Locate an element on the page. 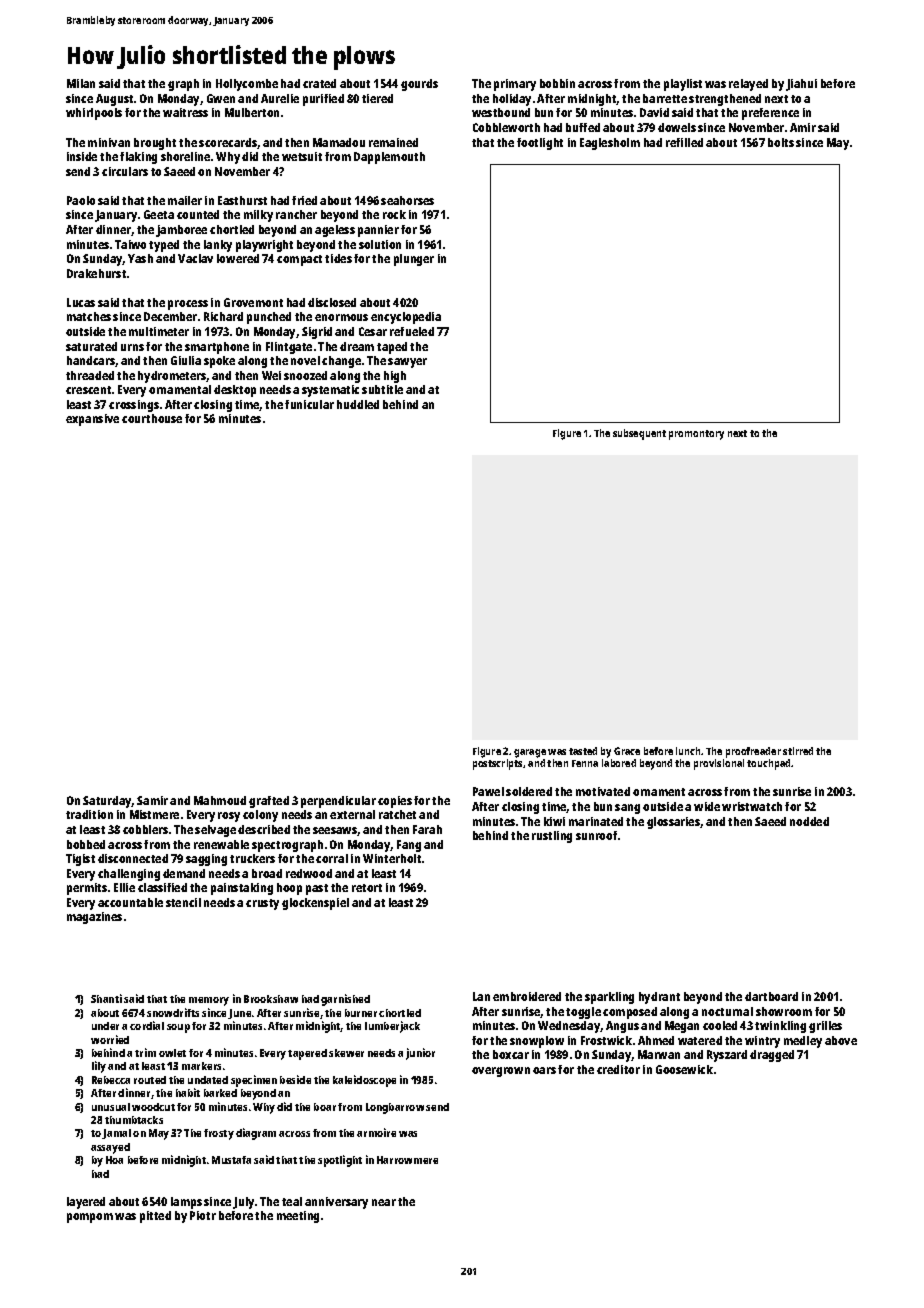 This document has height=1308, width=924. stirred is located at coordinates (798, 751).
